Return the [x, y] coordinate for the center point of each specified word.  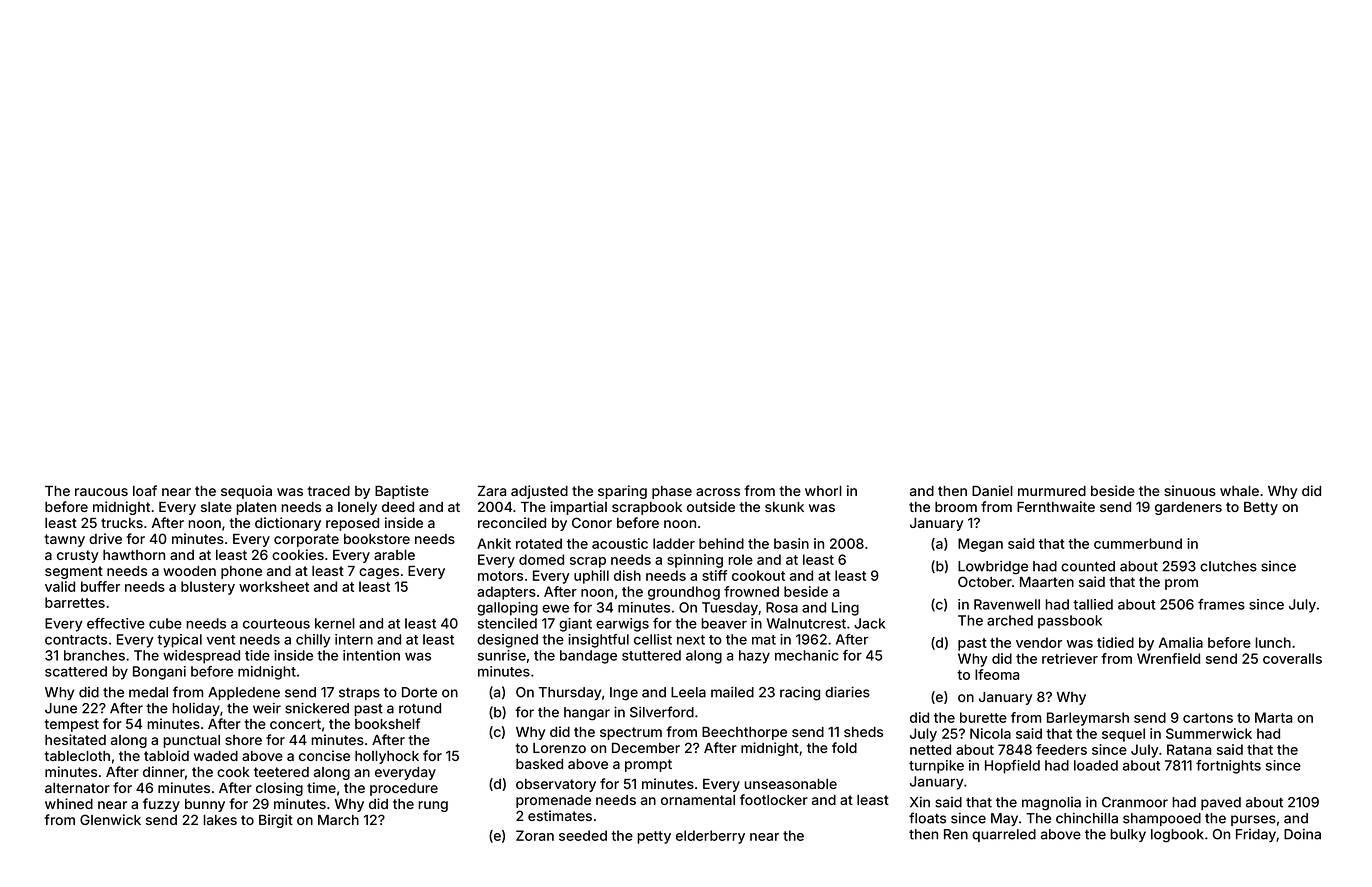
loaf [145, 490]
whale [1239, 491]
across [718, 492]
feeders [1061, 749]
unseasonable [790, 784]
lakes [220, 820]
